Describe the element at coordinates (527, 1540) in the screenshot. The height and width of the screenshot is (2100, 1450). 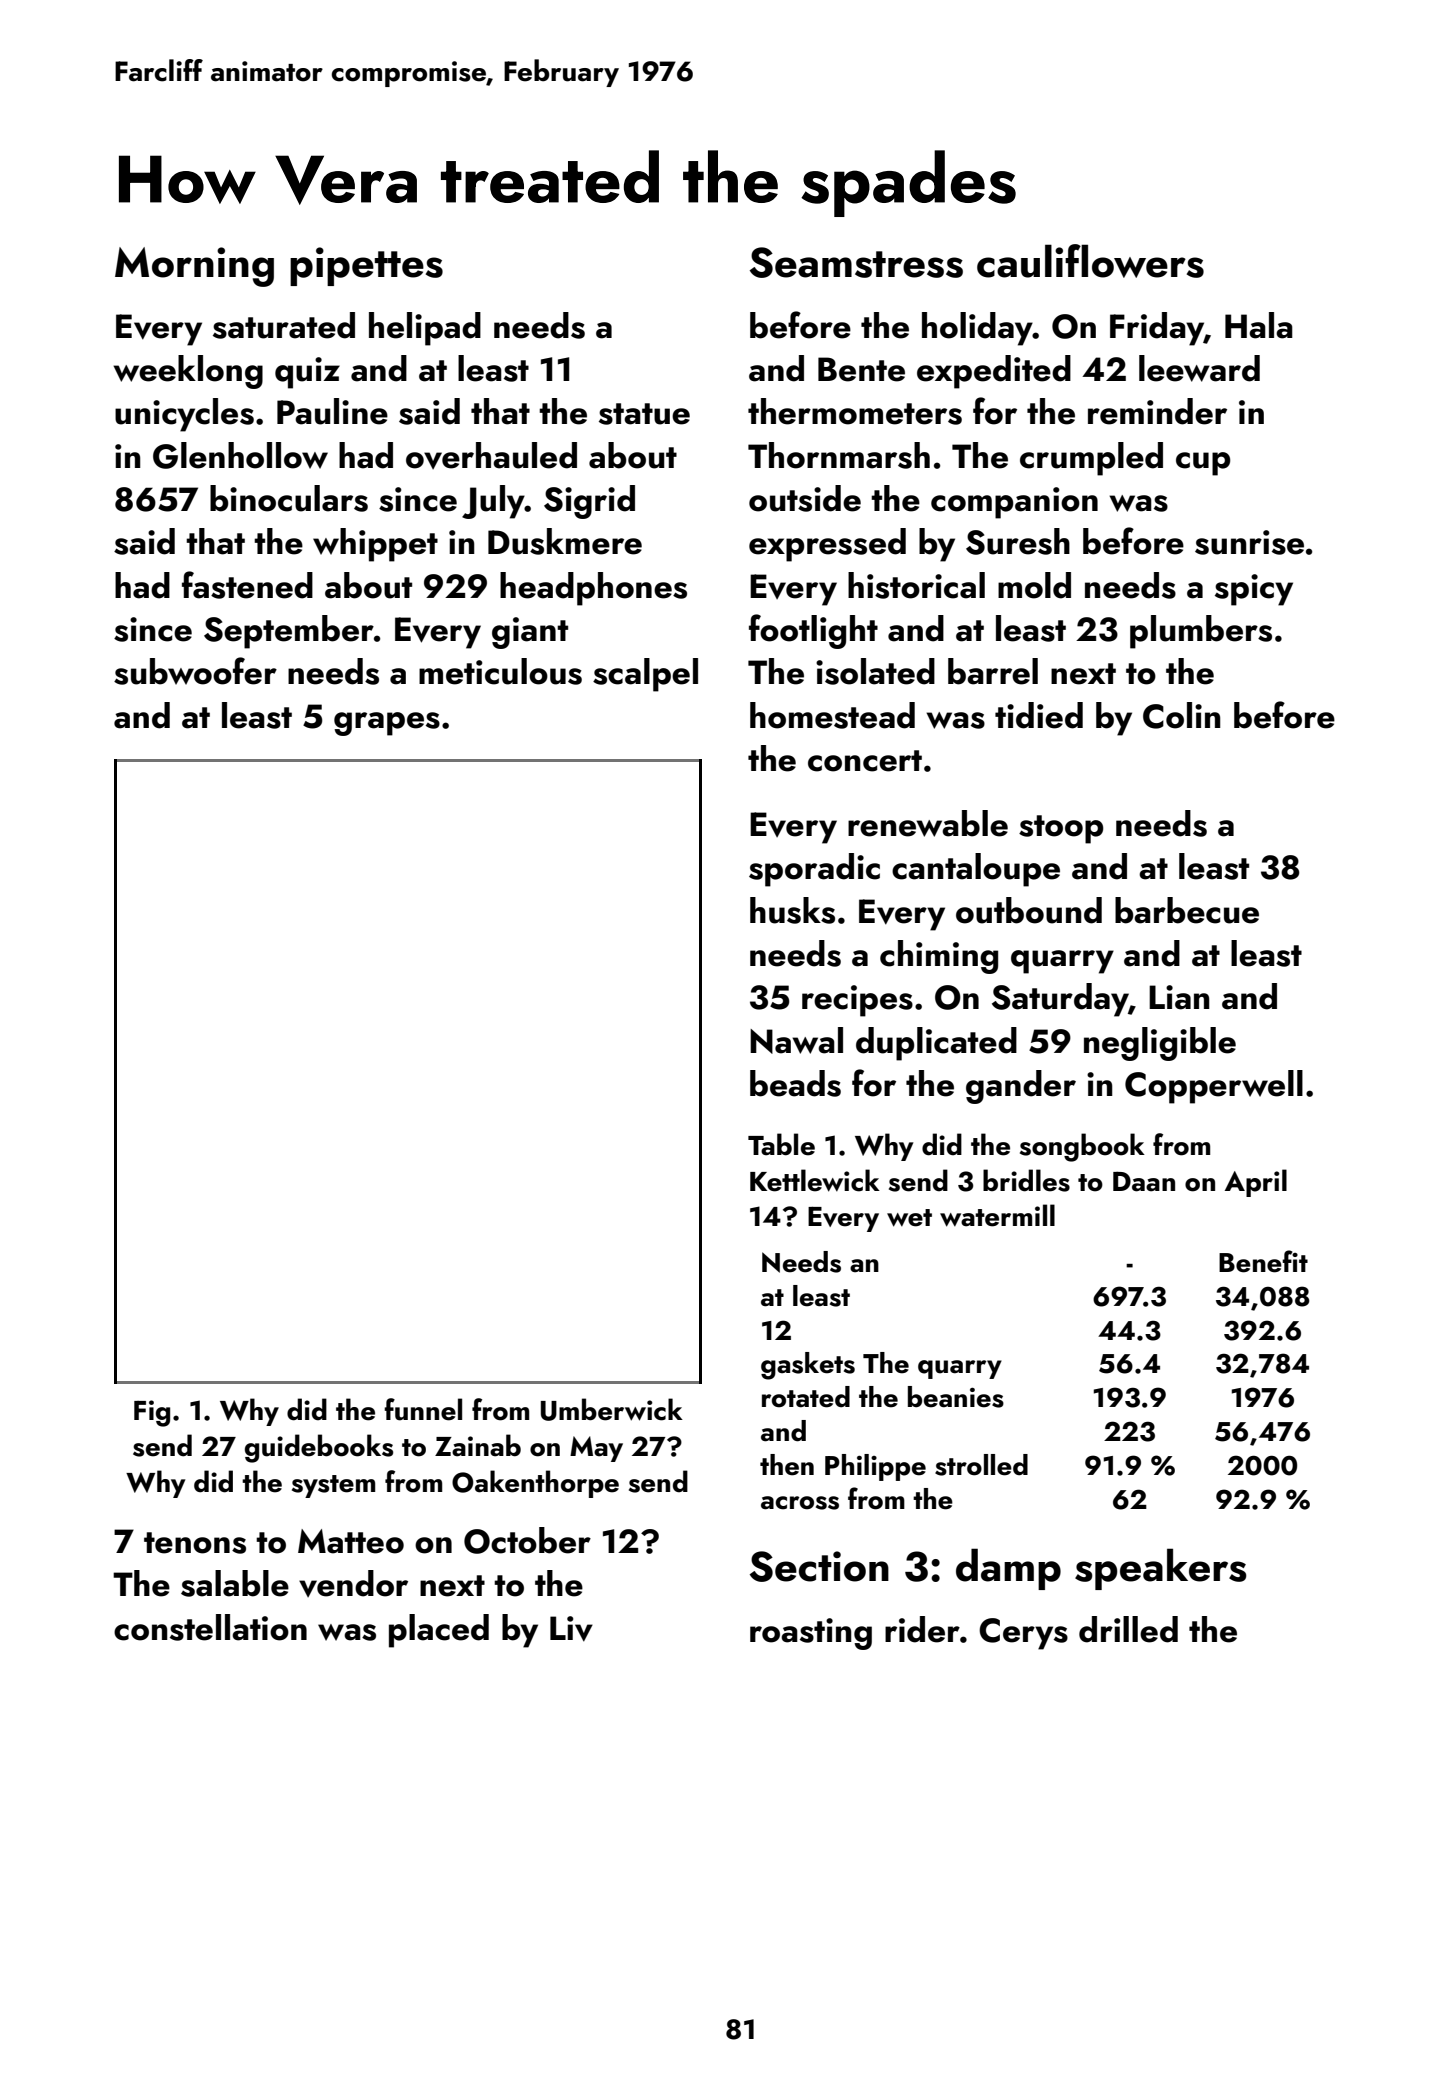
I see `October` at that location.
